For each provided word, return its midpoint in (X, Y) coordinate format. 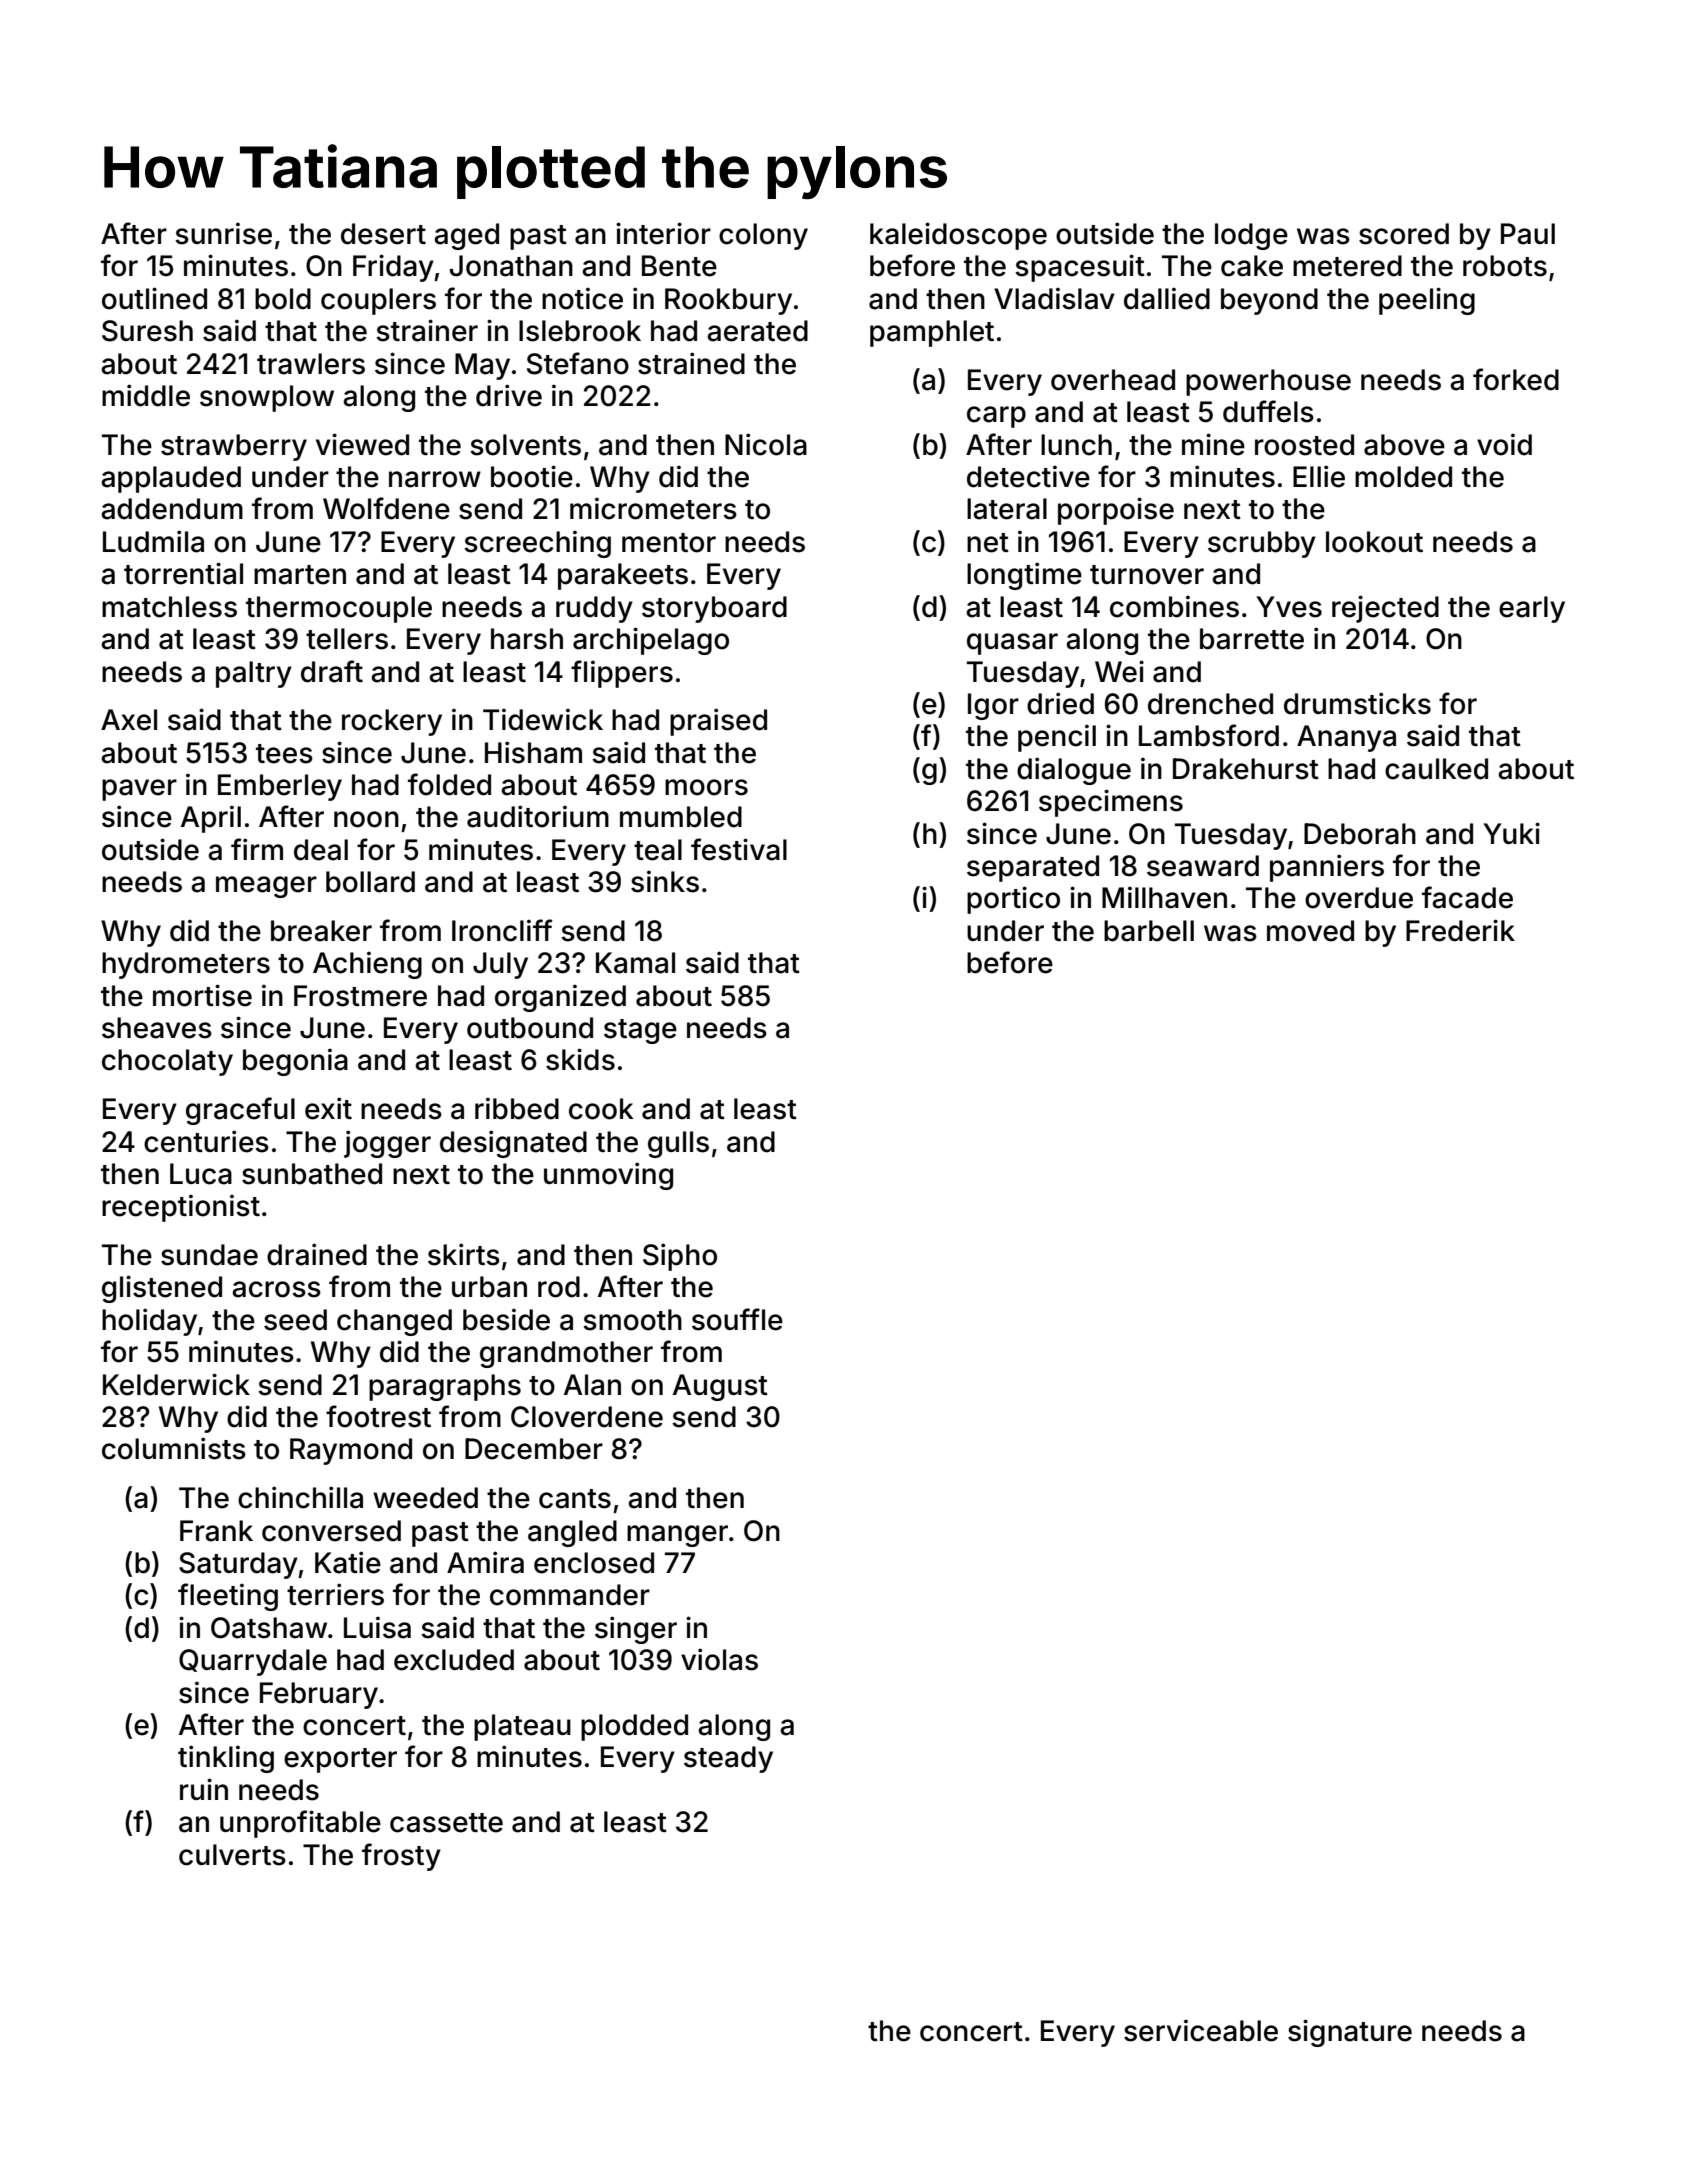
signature (1350, 2033)
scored (1404, 234)
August (720, 1387)
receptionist (181, 1208)
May (482, 366)
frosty (401, 1857)
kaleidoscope (958, 236)
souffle (737, 1319)
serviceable (1201, 2030)
